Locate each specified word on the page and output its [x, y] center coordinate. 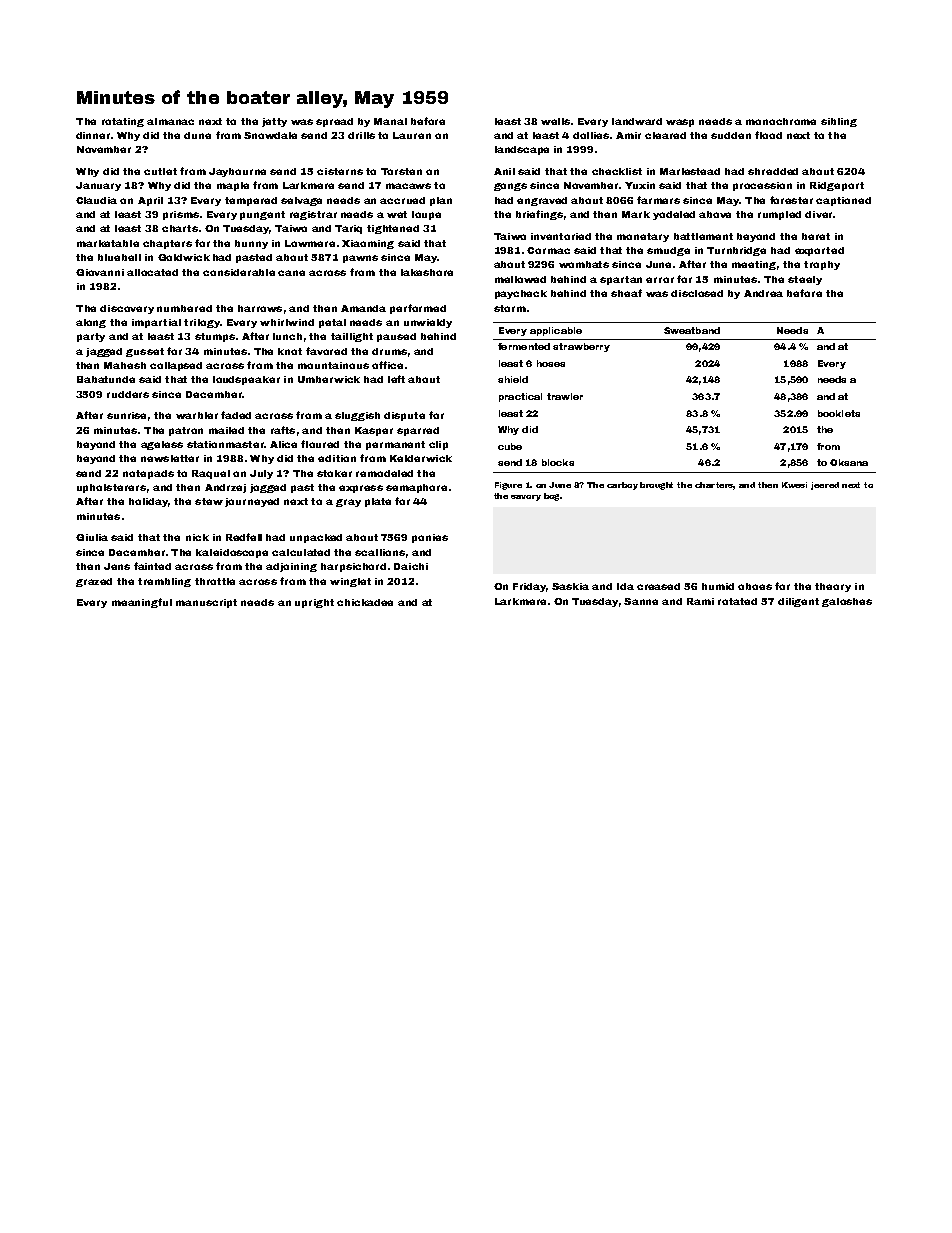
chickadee [365, 602]
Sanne [641, 601]
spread [334, 122]
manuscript [206, 603]
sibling [839, 122]
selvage [301, 201]
